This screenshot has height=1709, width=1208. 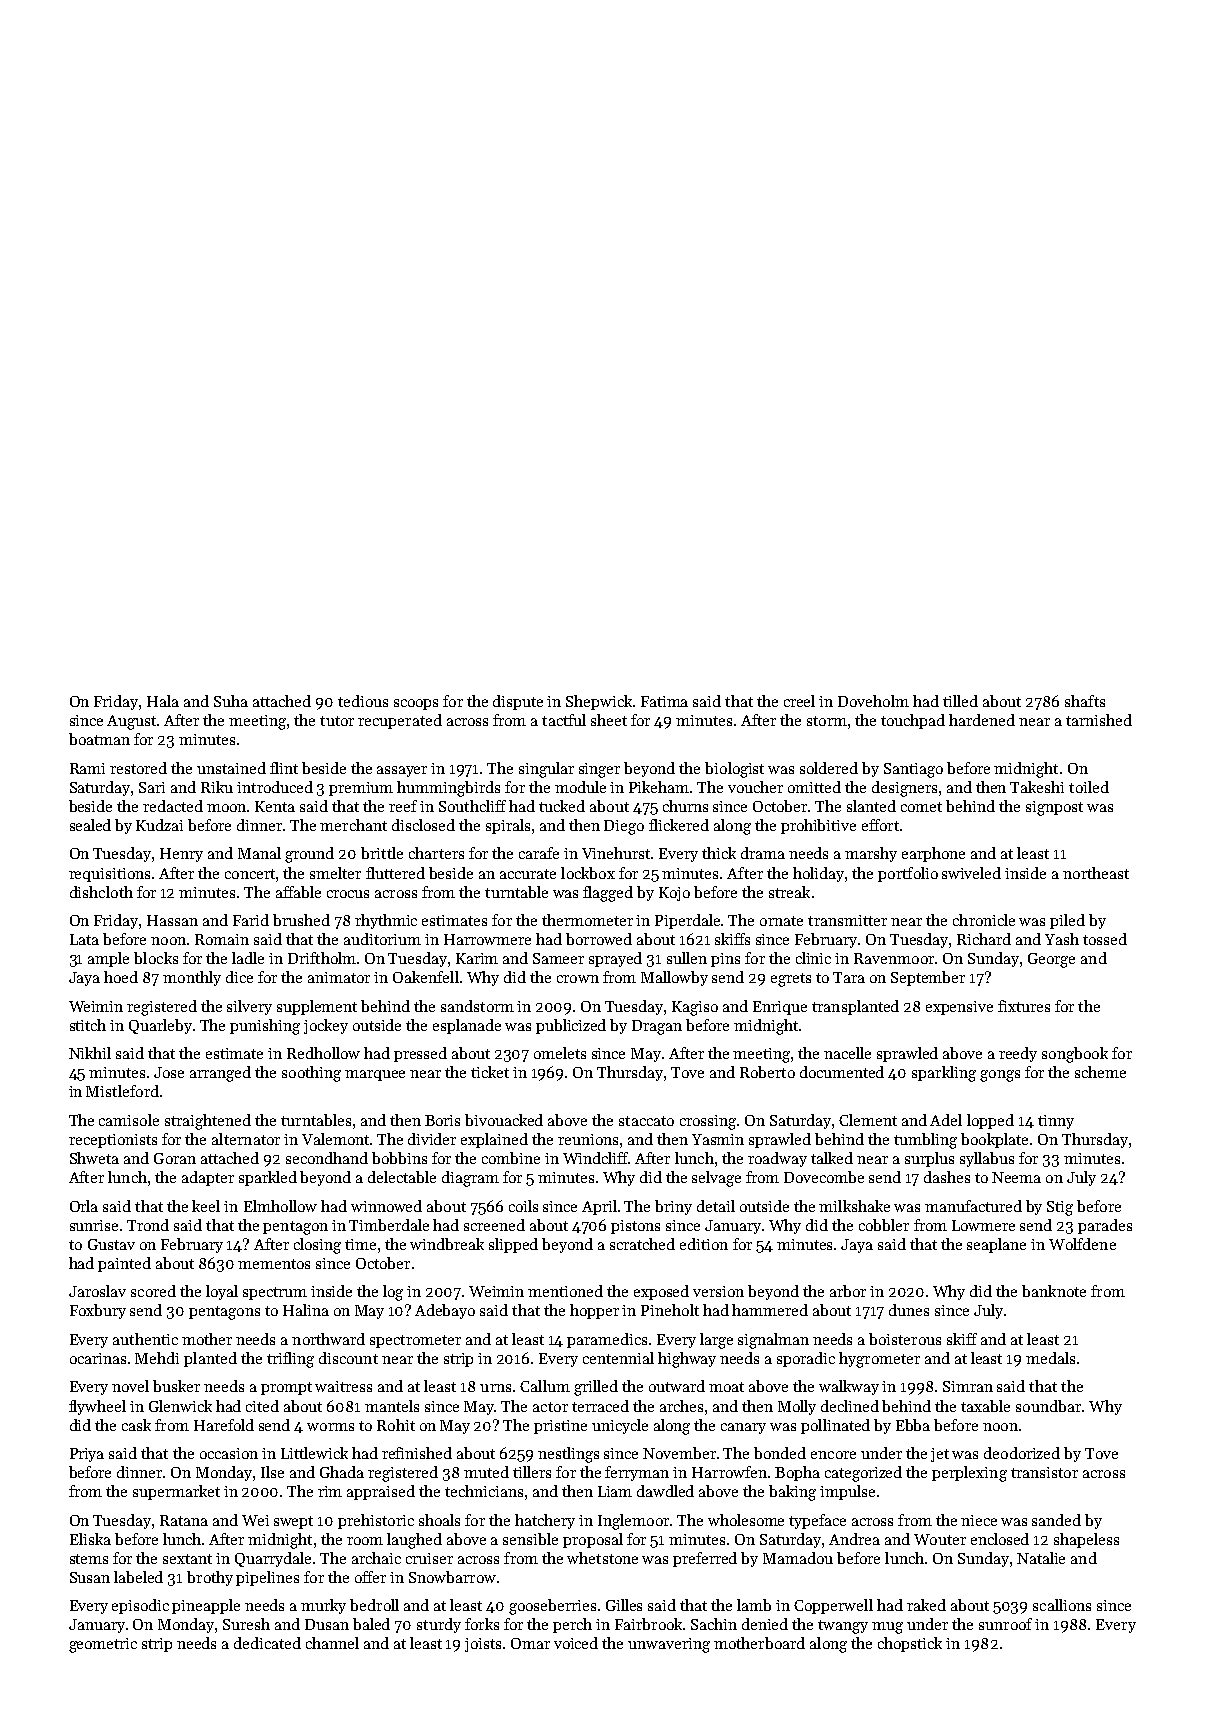 I want to click on tillers, so click(x=532, y=1472).
